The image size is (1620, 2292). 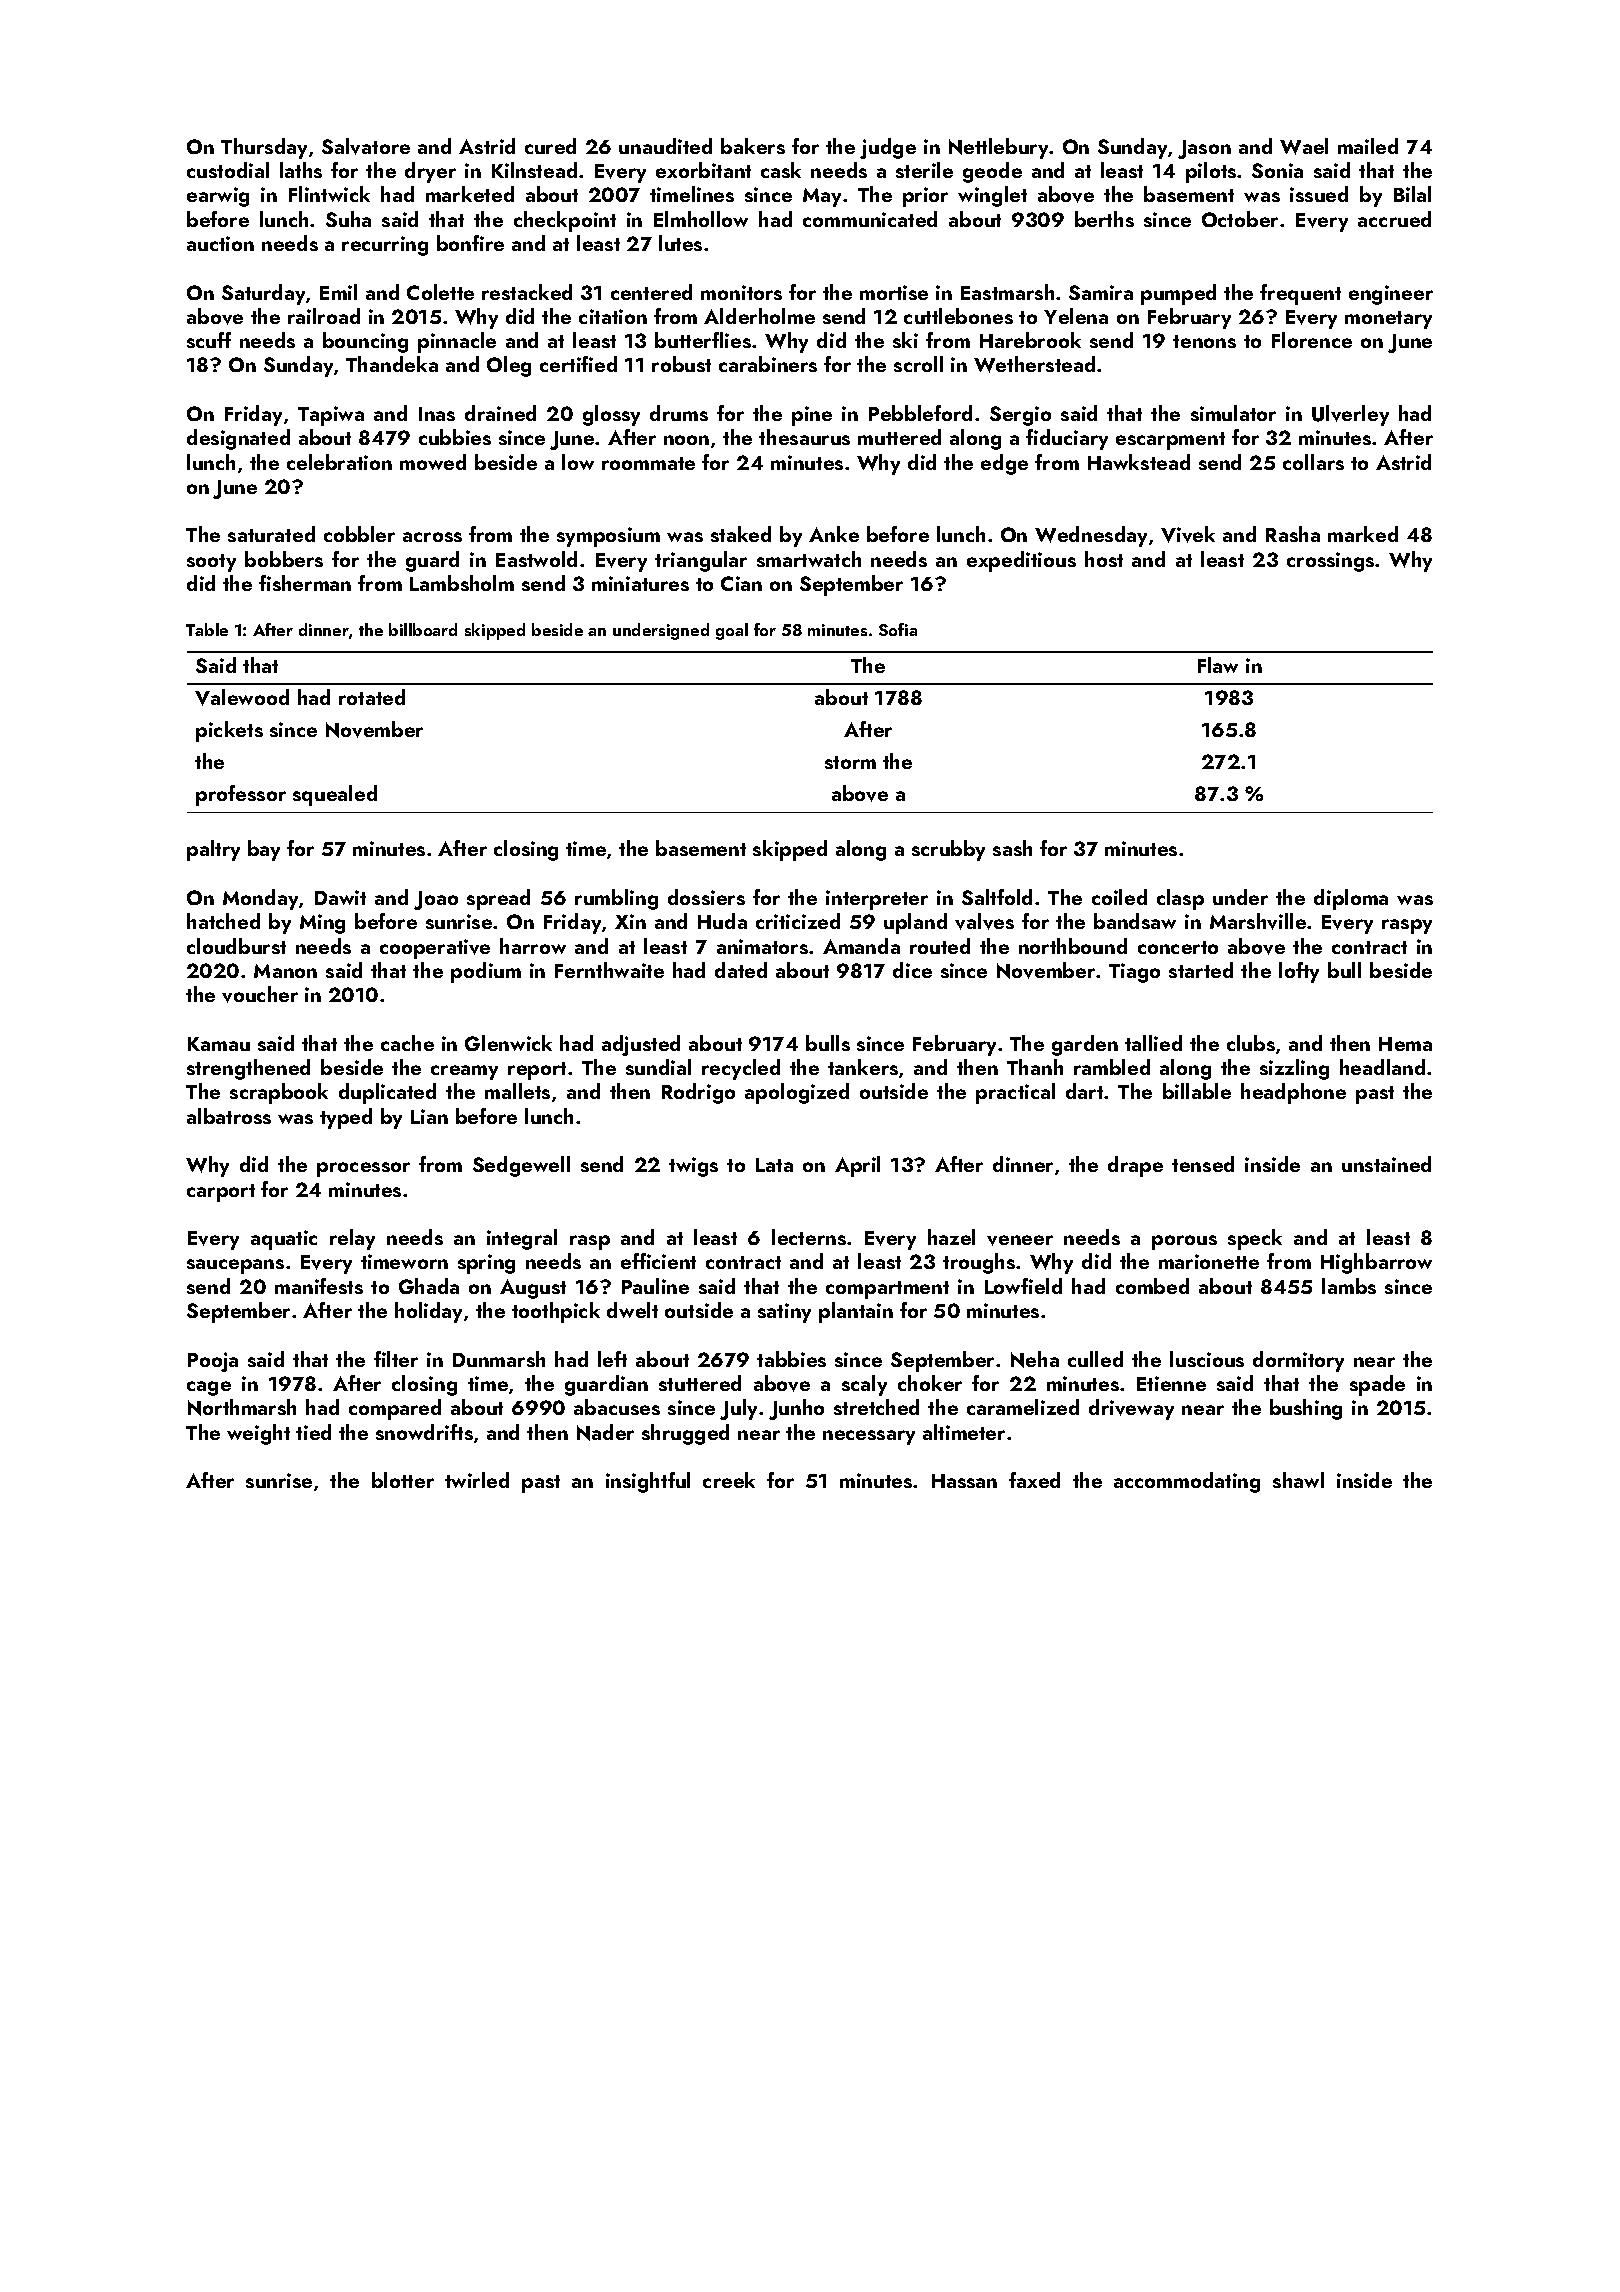 I want to click on judge, so click(x=888, y=148).
